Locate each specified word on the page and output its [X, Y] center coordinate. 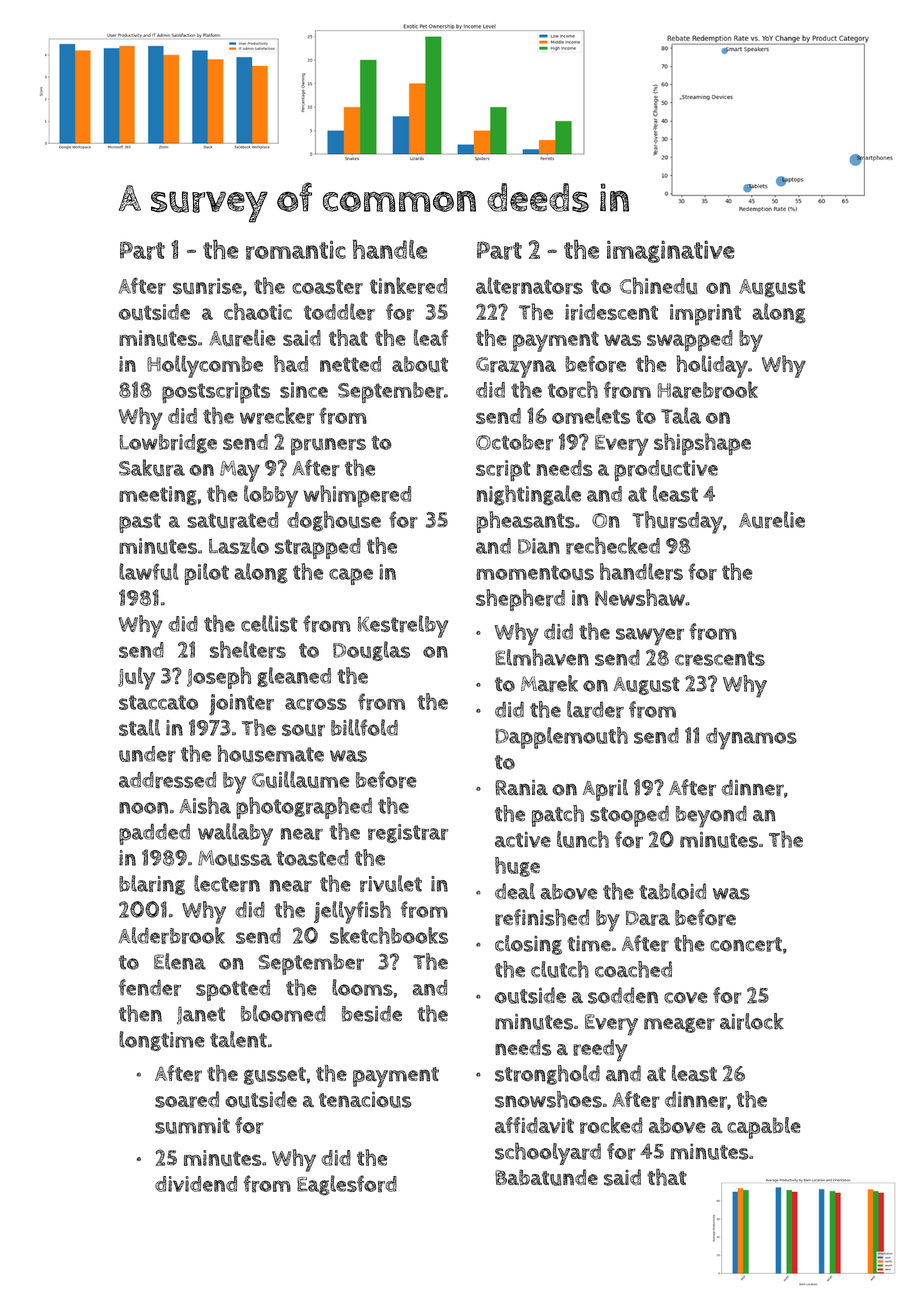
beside [372, 1013]
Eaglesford [347, 1185]
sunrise [207, 286]
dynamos [751, 738]
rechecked [613, 546]
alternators [529, 286]
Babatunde [546, 1177]
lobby [271, 496]
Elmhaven [542, 657]
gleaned [294, 677]
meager [679, 1025]
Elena [180, 961]
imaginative [671, 251]
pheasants [525, 522]
